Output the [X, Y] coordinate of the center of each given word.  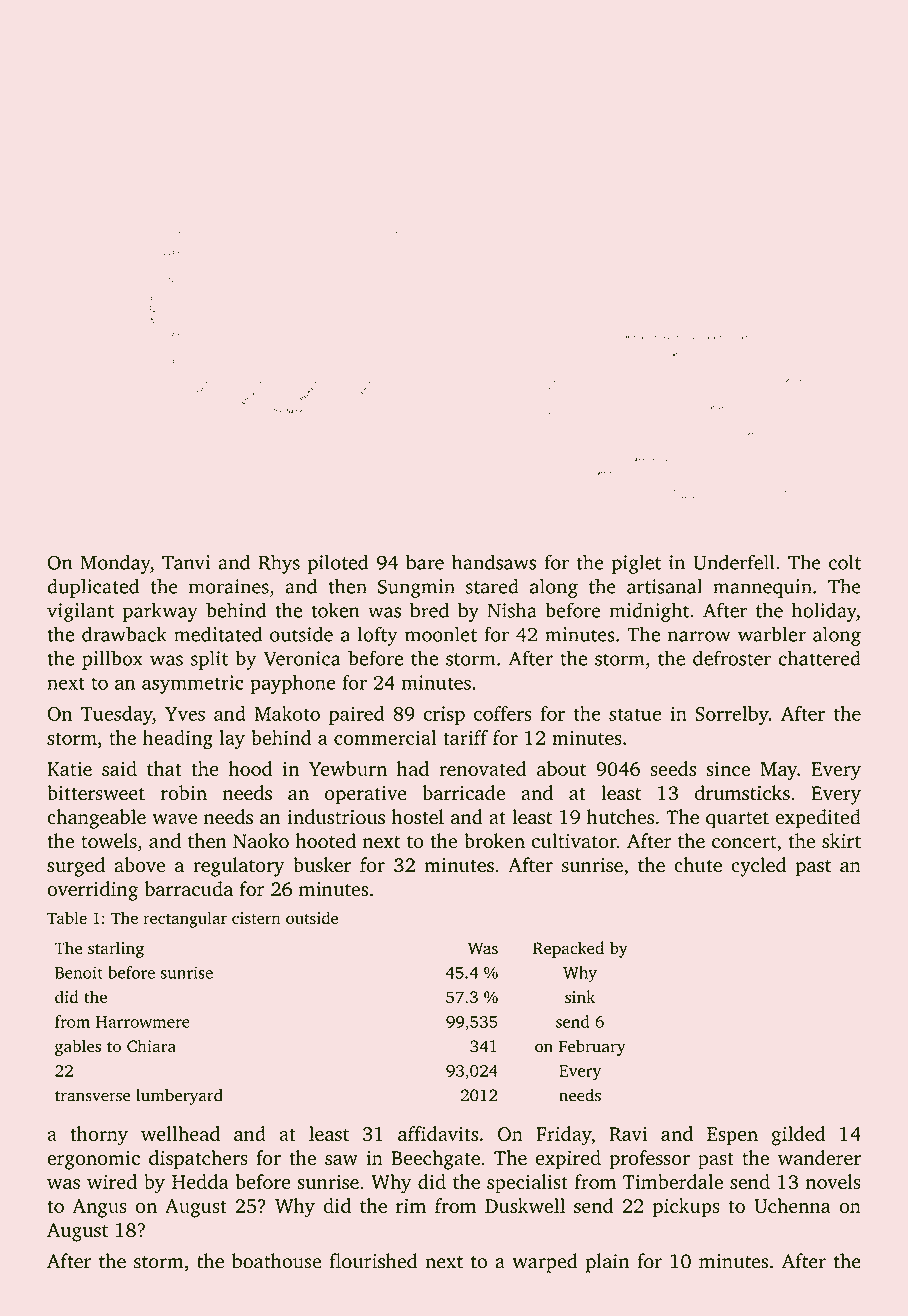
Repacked [568, 949]
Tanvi [186, 562]
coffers [503, 713]
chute [698, 865]
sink [580, 997]
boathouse [277, 1261]
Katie [69, 769]
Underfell [734, 562]
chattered [819, 658]
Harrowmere [143, 1022]
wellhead [180, 1133]
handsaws [494, 562]
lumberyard [179, 1096]
